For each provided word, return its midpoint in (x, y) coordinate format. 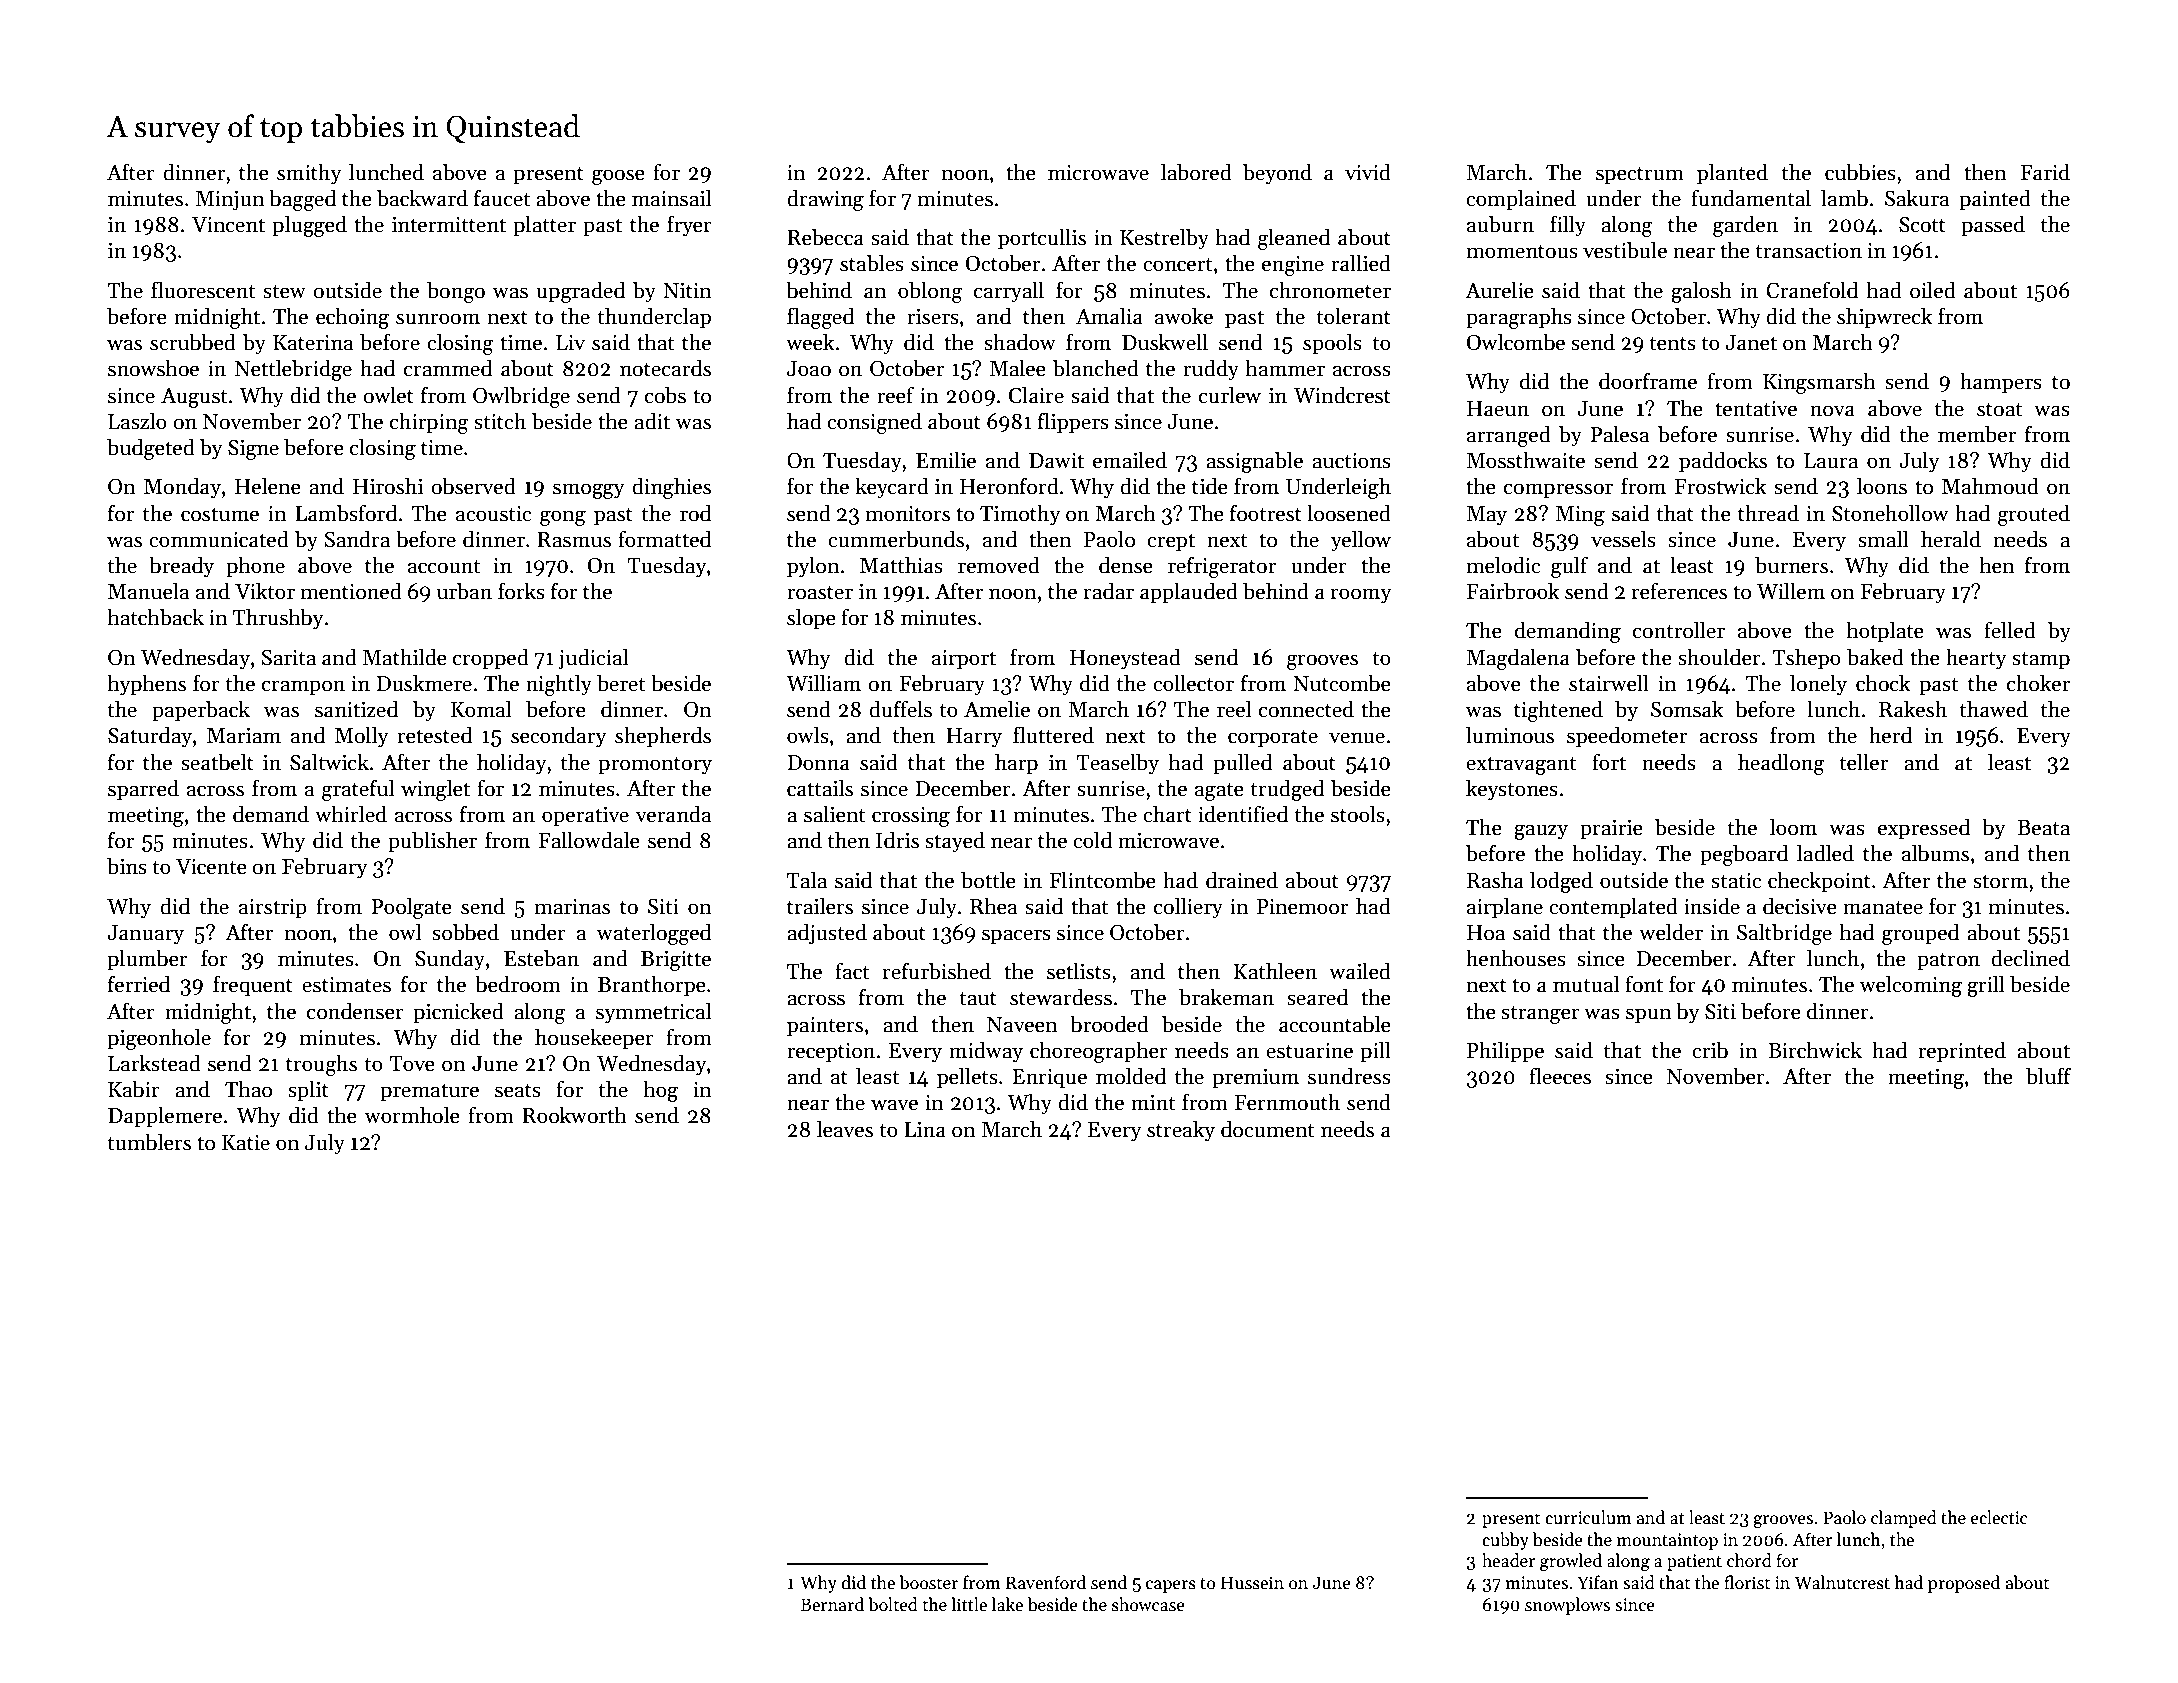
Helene (268, 486)
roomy (1361, 596)
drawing (825, 200)
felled (2010, 630)
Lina (925, 1130)
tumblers (149, 1142)
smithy (309, 174)
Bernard (832, 1604)
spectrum (1640, 176)
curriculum (1588, 1517)
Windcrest (1342, 395)
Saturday (150, 737)
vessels (1623, 539)
